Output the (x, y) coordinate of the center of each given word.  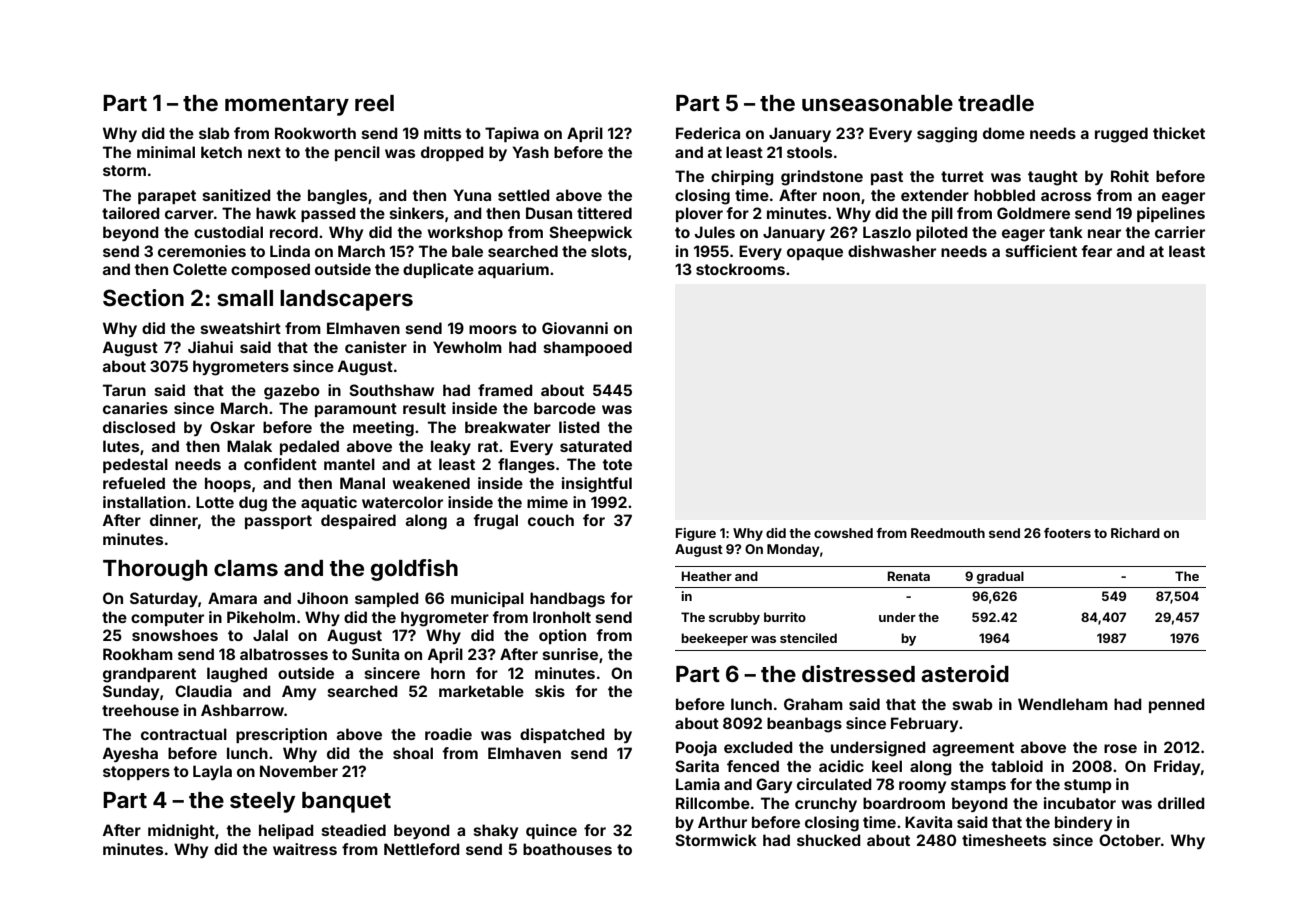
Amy (299, 692)
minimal (166, 152)
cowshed (843, 533)
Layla (212, 772)
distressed (858, 674)
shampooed (588, 348)
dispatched (562, 735)
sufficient (1041, 251)
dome (1004, 133)
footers (1067, 533)
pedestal (135, 465)
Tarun (124, 390)
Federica (708, 133)
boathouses (567, 849)
